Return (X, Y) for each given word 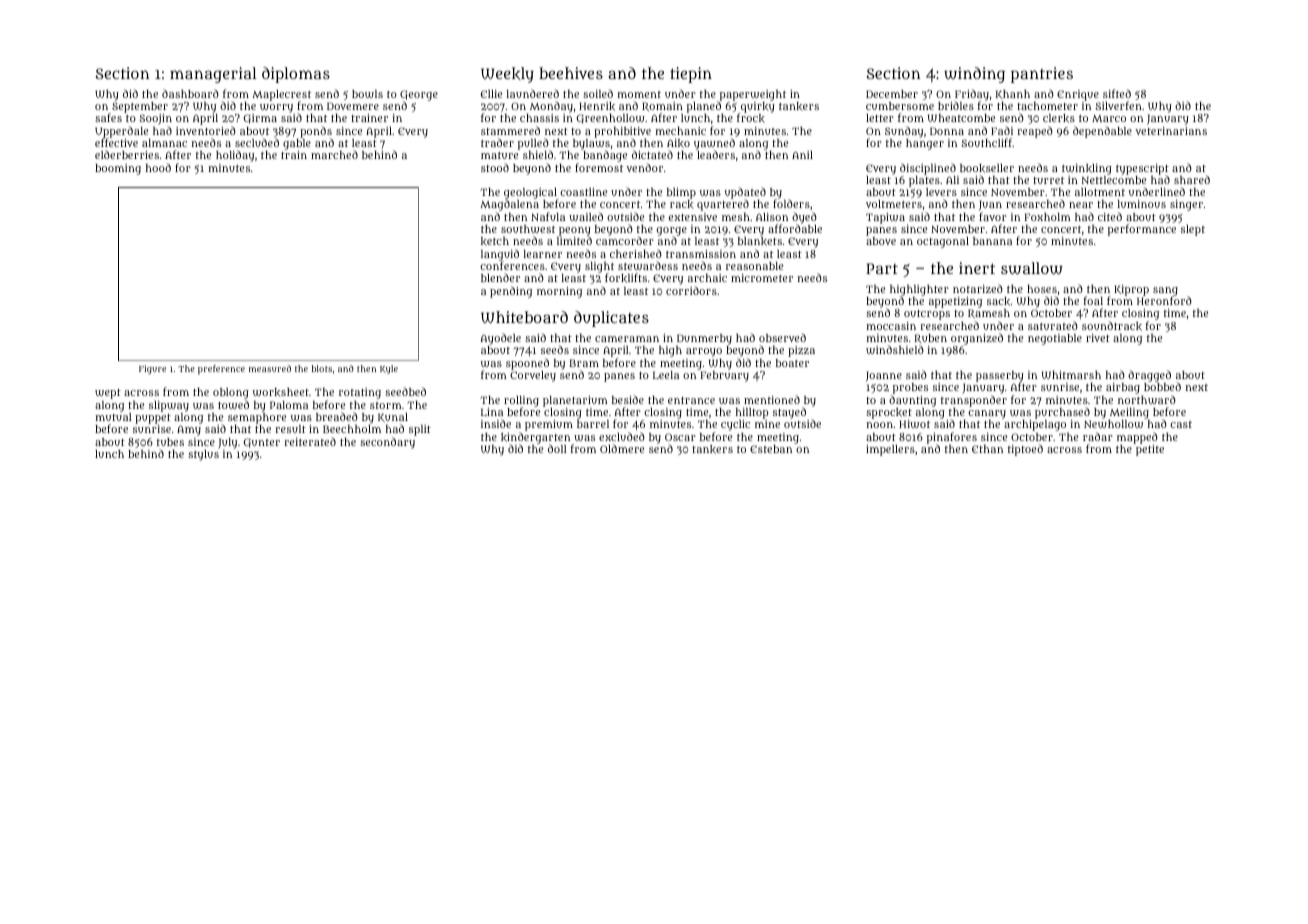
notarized (978, 288)
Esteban (771, 449)
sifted (1117, 93)
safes (108, 118)
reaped (1035, 132)
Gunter (261, 443)
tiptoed (1025, 450)
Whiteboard (524, 317)
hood (158, 167)
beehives (571, 73)
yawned (714, 144)
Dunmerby (704, 339)
